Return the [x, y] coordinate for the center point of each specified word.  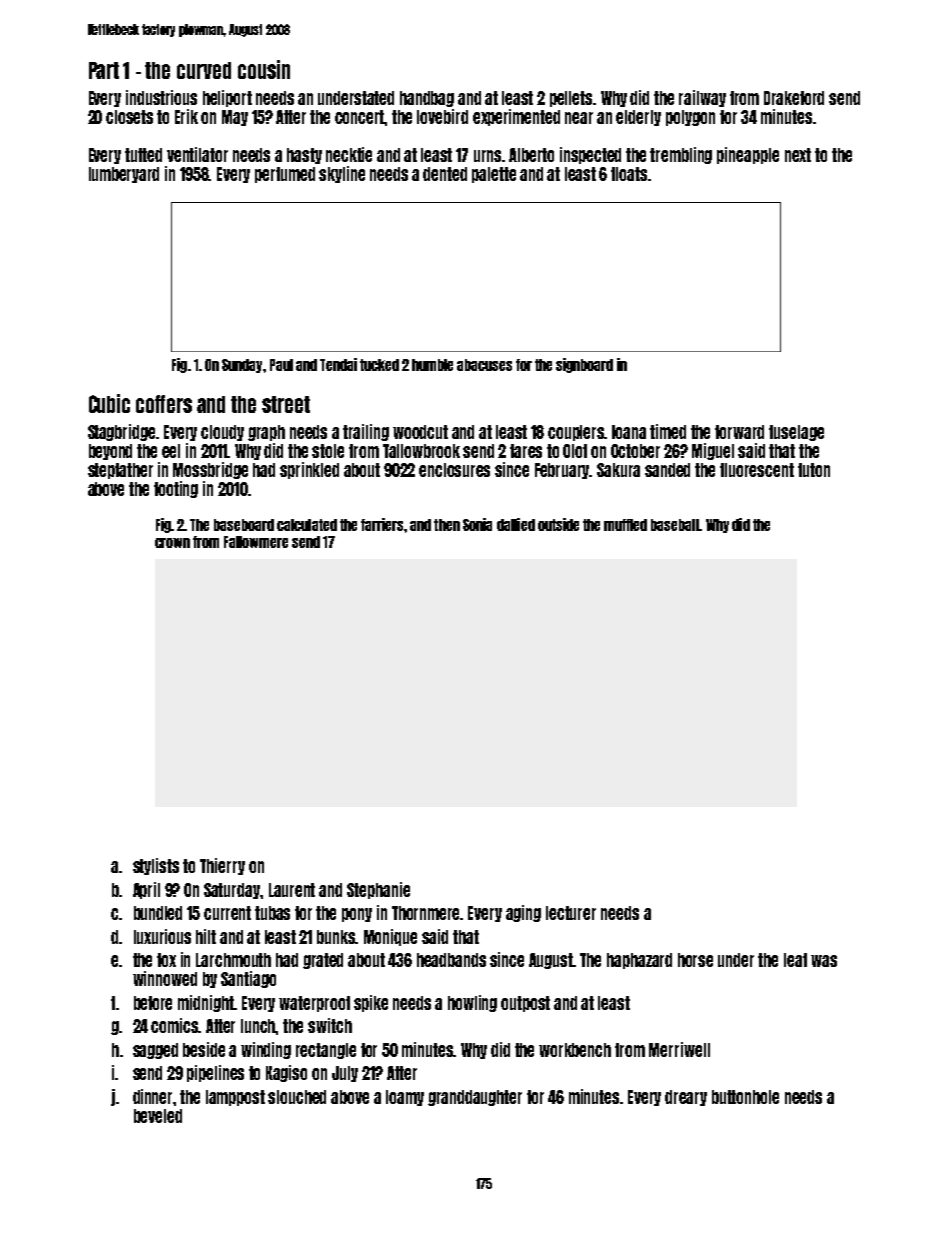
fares [526, 451]
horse [695, 960]
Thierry [222, 866]
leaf [795, 960]
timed [668, 431]
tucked [379, 365]
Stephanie [378, 890]
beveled [158, 1116]
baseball [675, 525]
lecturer [571, 913]
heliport [227, 98]
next [798, 155]
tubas [272, 913]
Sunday [242, 366]
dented [445, 174]
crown [172, 543]
